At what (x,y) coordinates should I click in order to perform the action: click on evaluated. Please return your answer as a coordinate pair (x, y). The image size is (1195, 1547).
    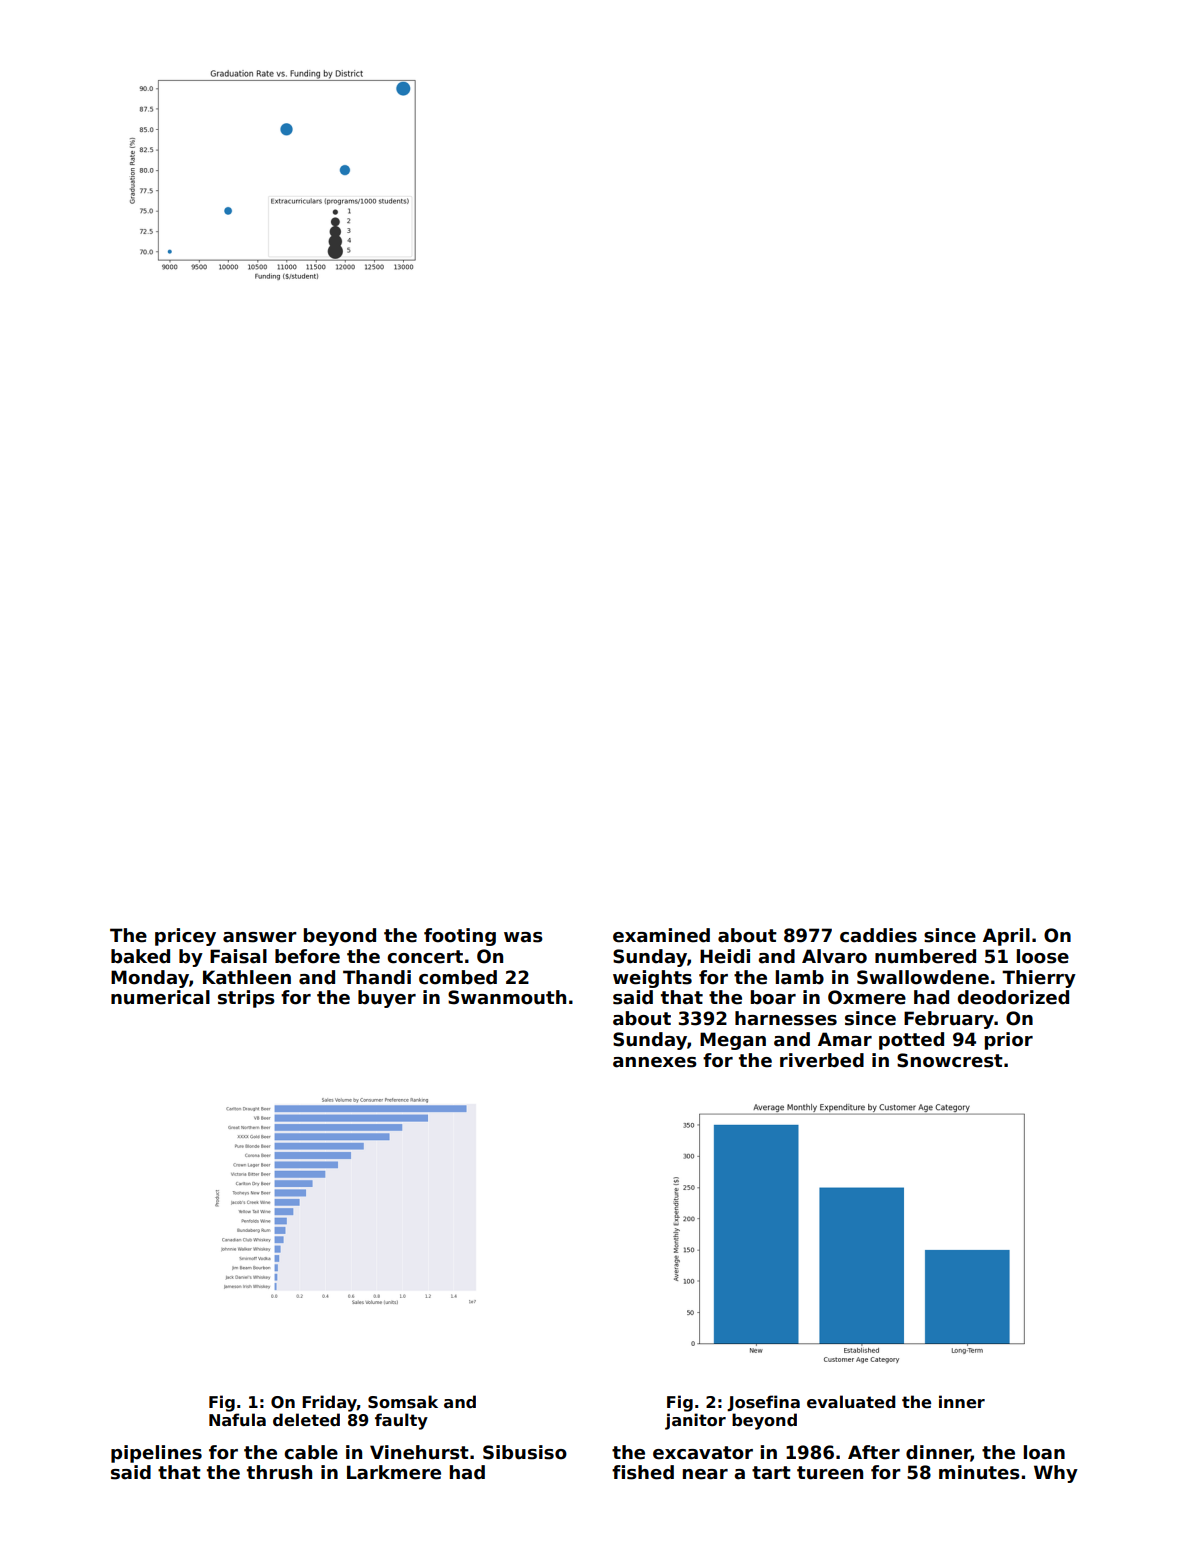
    Looking at the image, I should click on (851, 1402).
